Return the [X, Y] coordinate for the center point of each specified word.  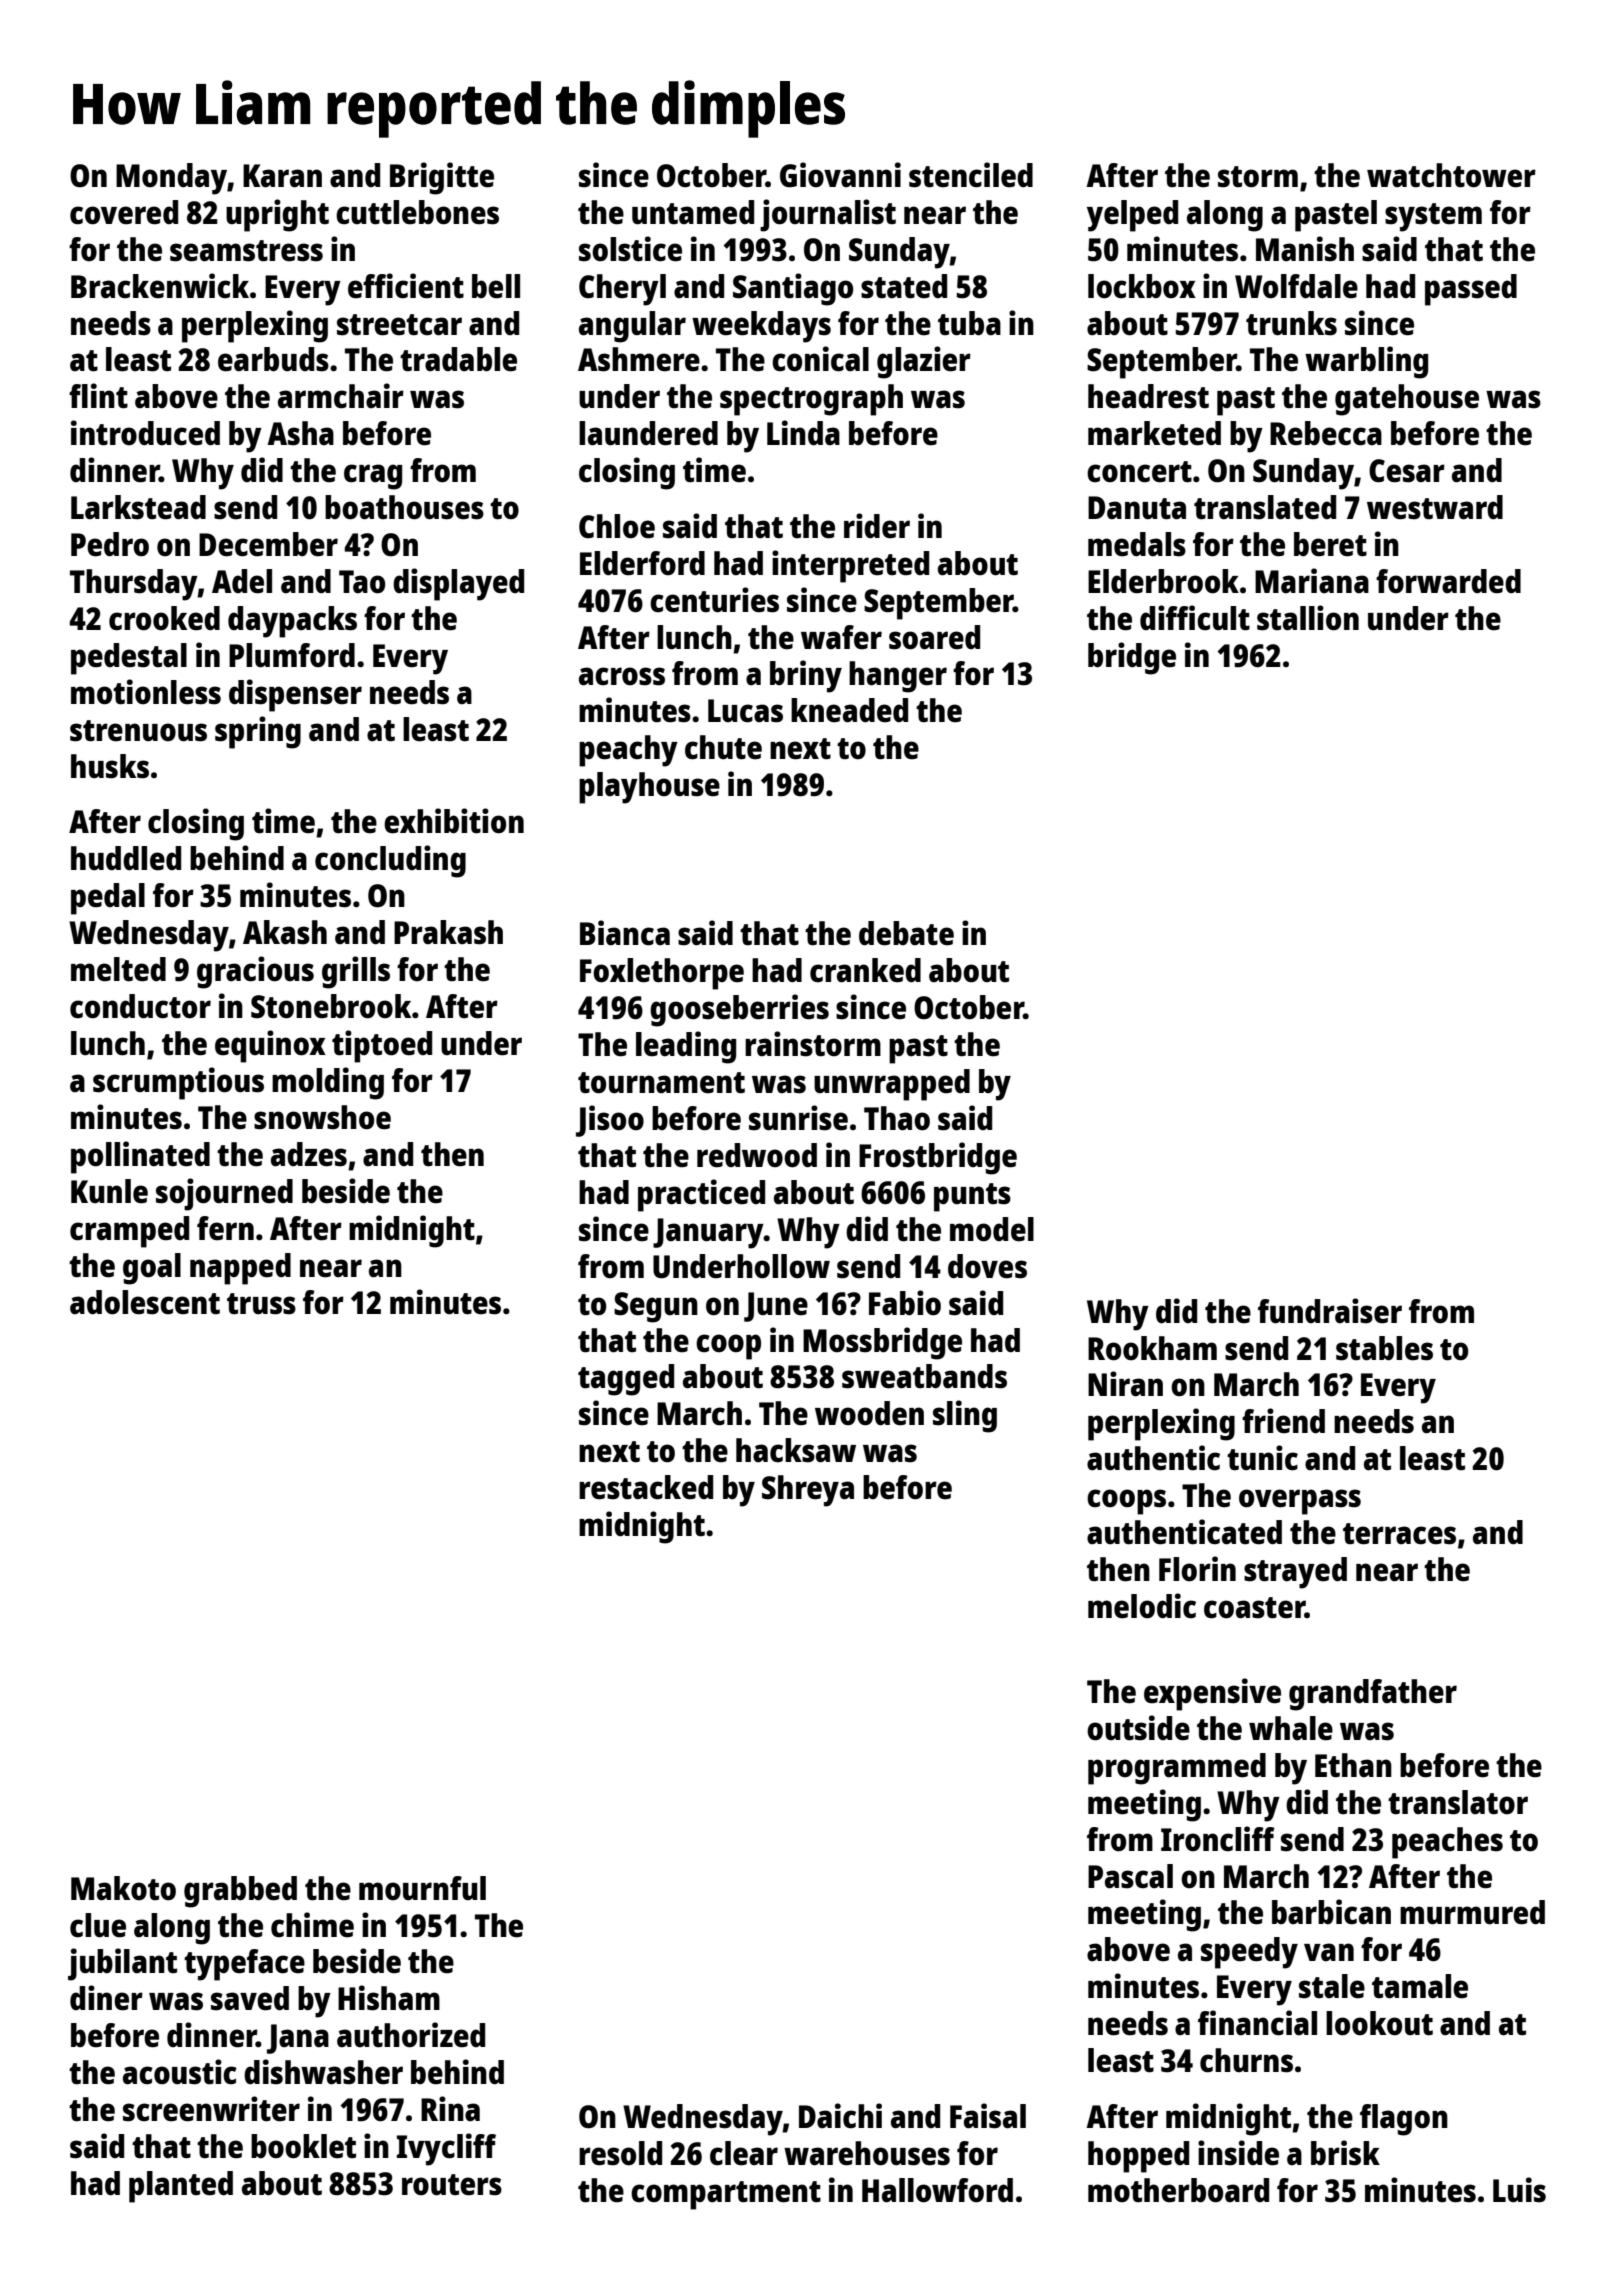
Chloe [617, 526]
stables [1384, 1348]
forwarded [1448, 581]
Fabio [905, 1303]
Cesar [1407, 471]
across [622, 676]
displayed [458, 584]
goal [152, 1269]
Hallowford [937, 2190]
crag [373, 477]
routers [452, 2185]
